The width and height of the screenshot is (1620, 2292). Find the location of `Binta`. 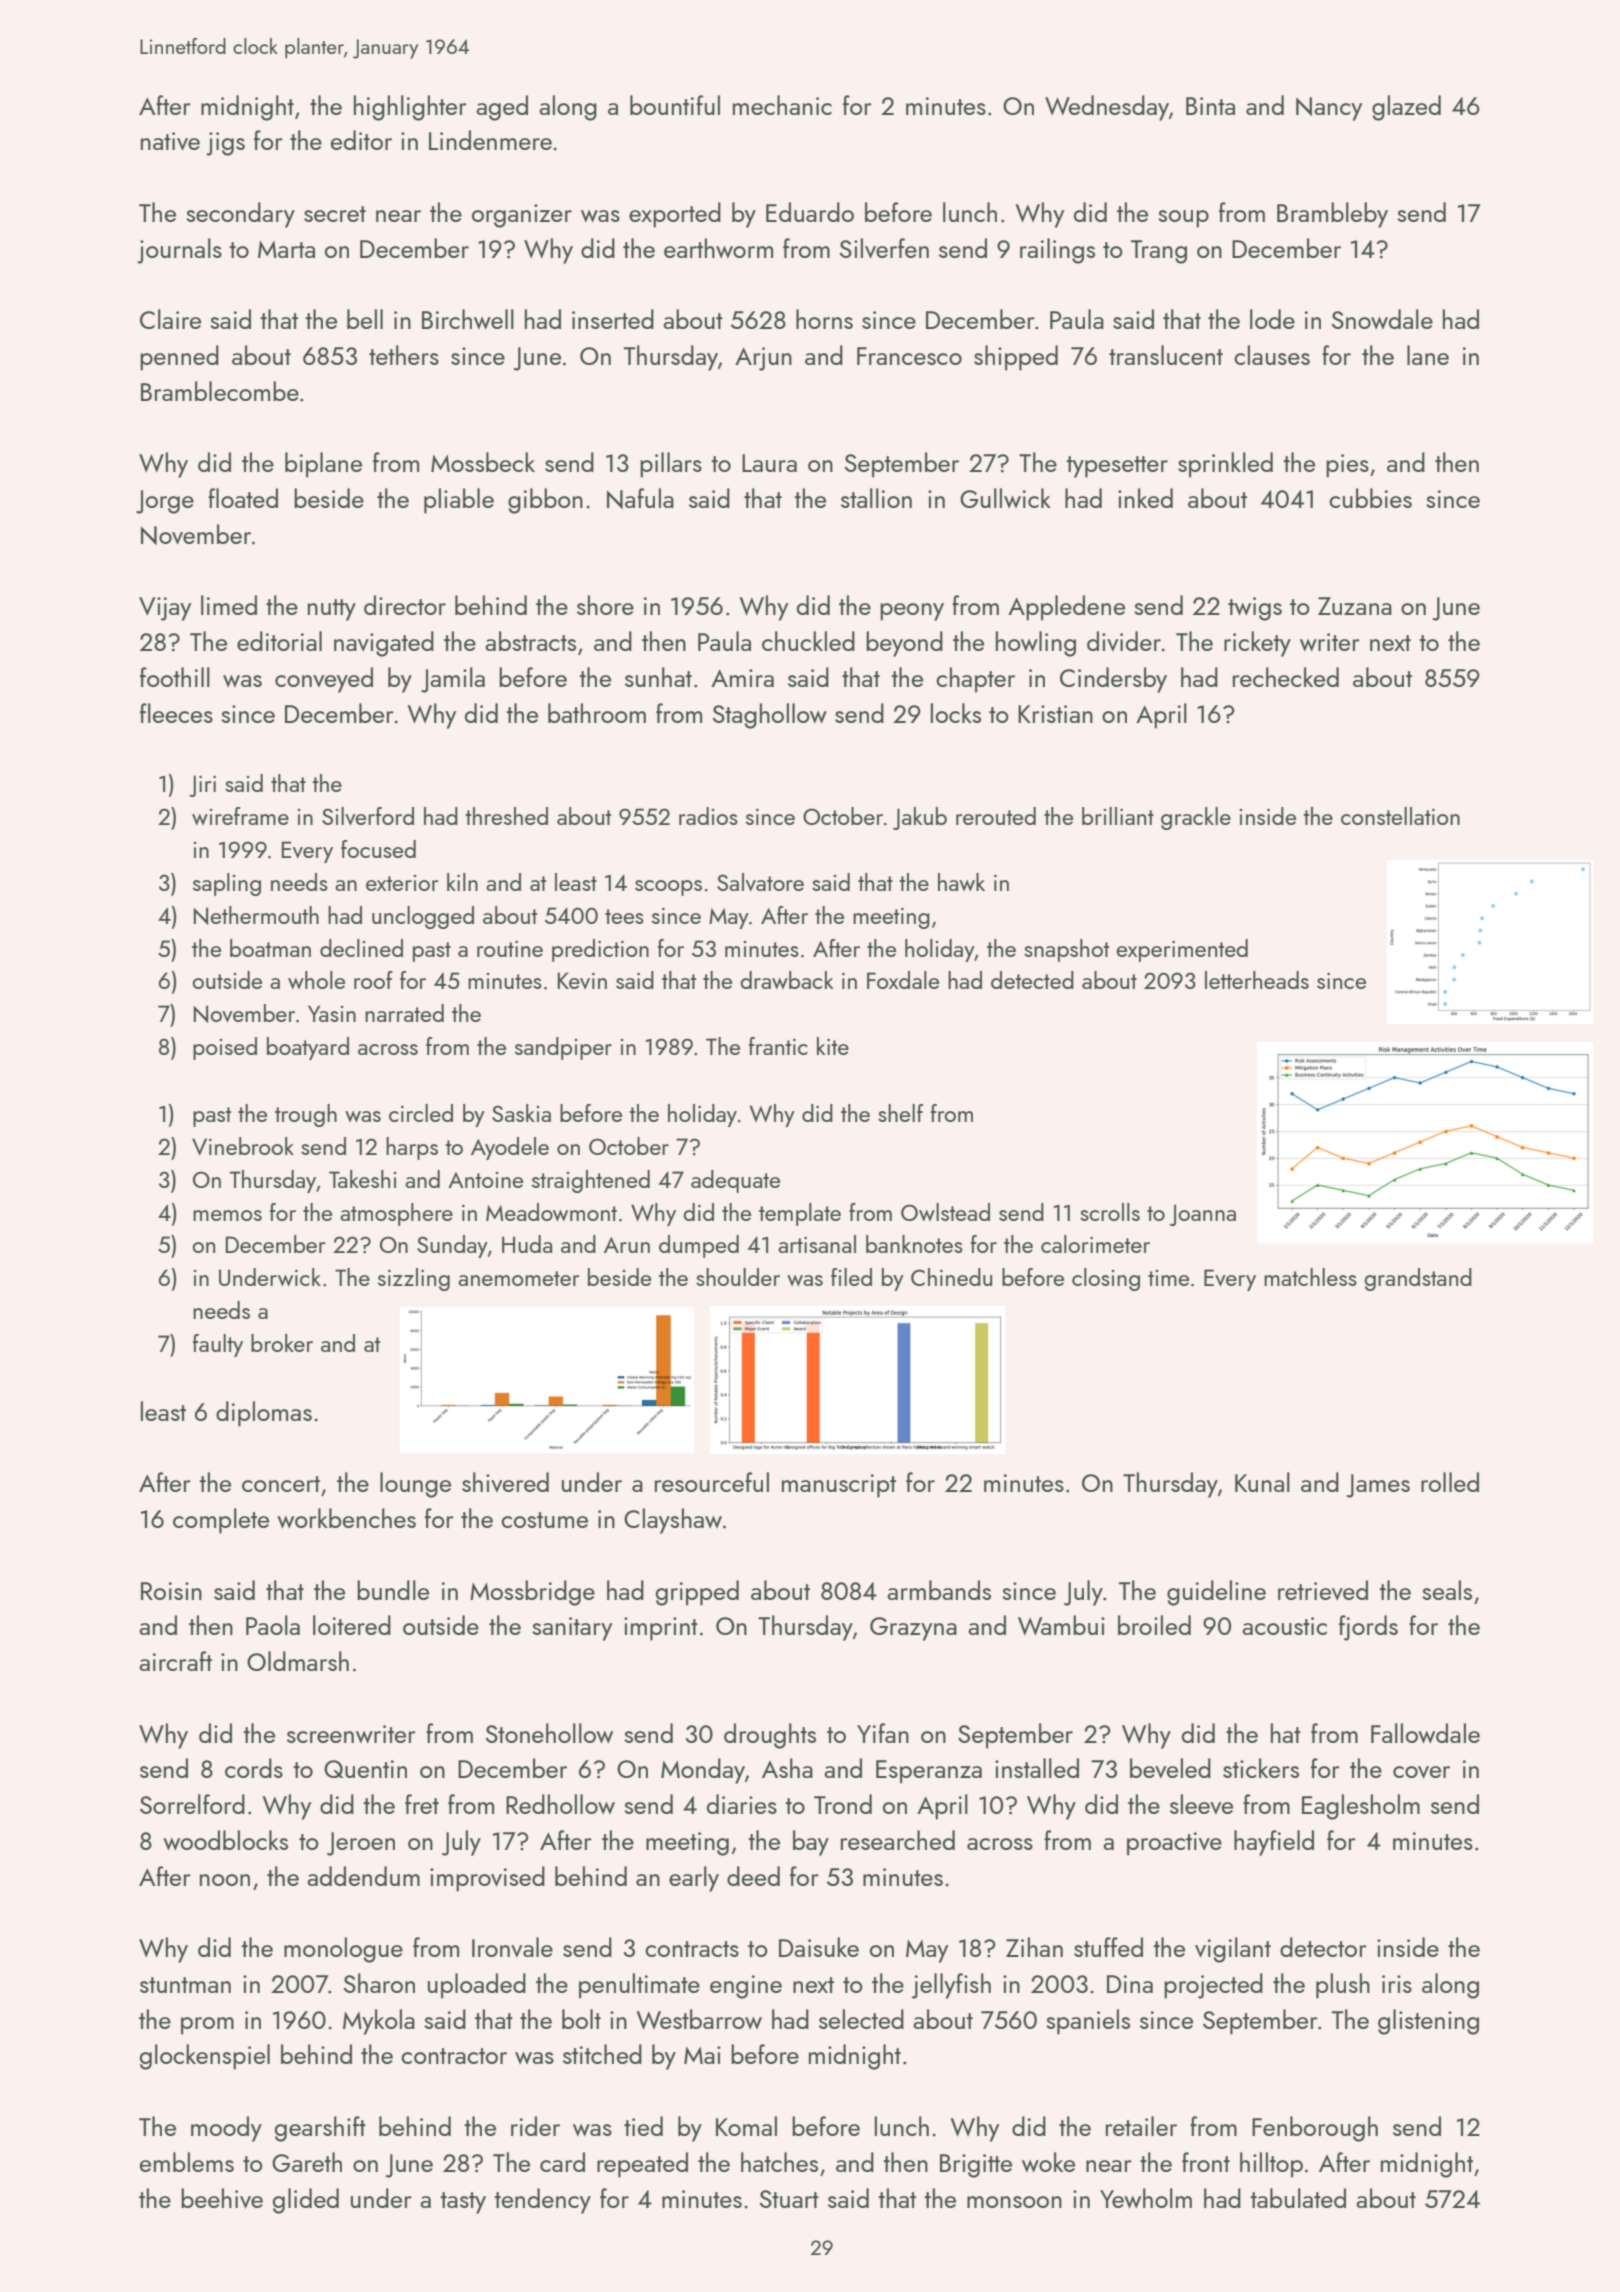

Binta is located at coordinates (1210, 106).
